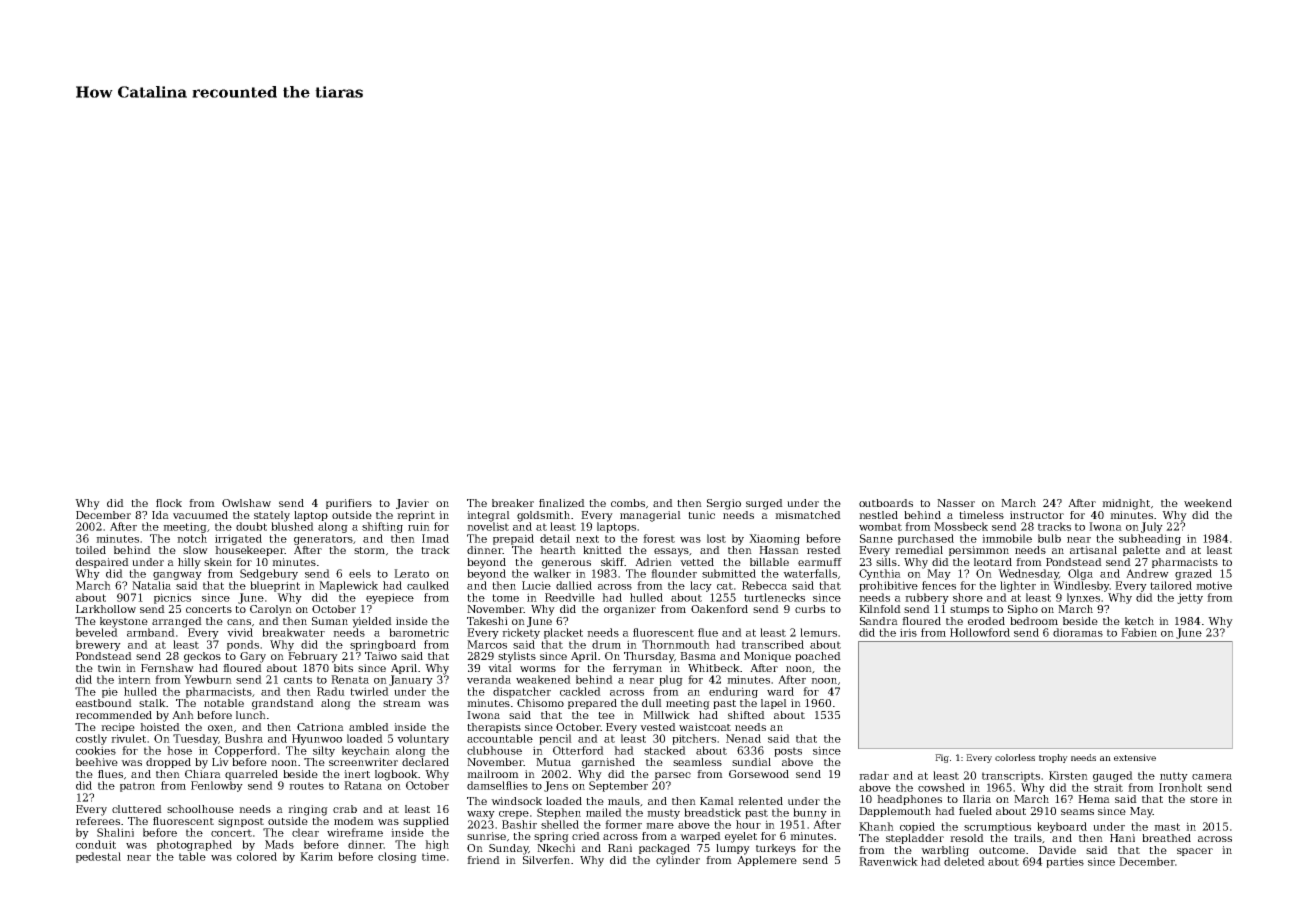 The width and height of the page is (1308, 924). I want to click on instructor, so click(1037, 515).
